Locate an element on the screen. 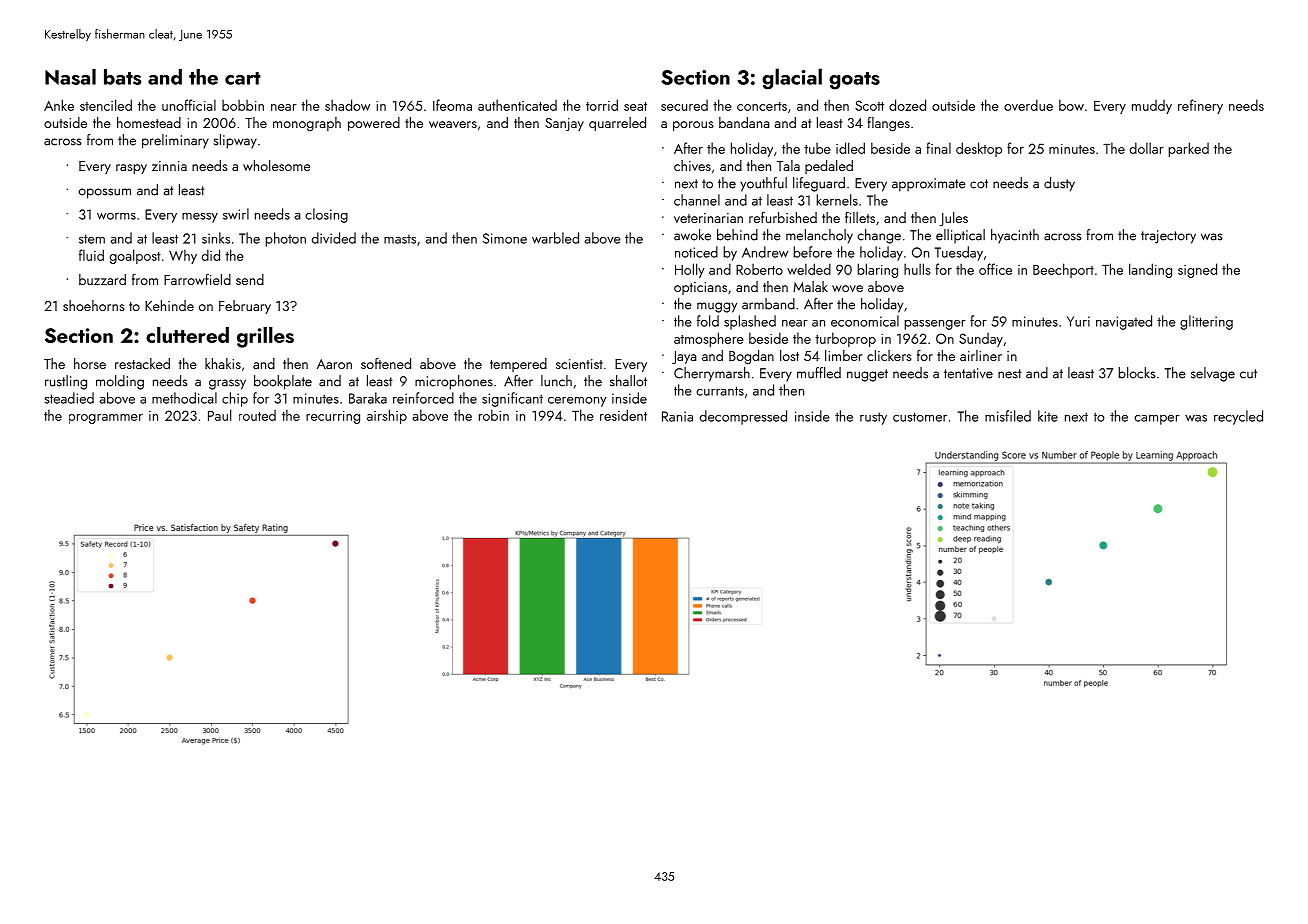 This screenshot has width=1308, height=924. steadied is located at coordinates (69, 398).
